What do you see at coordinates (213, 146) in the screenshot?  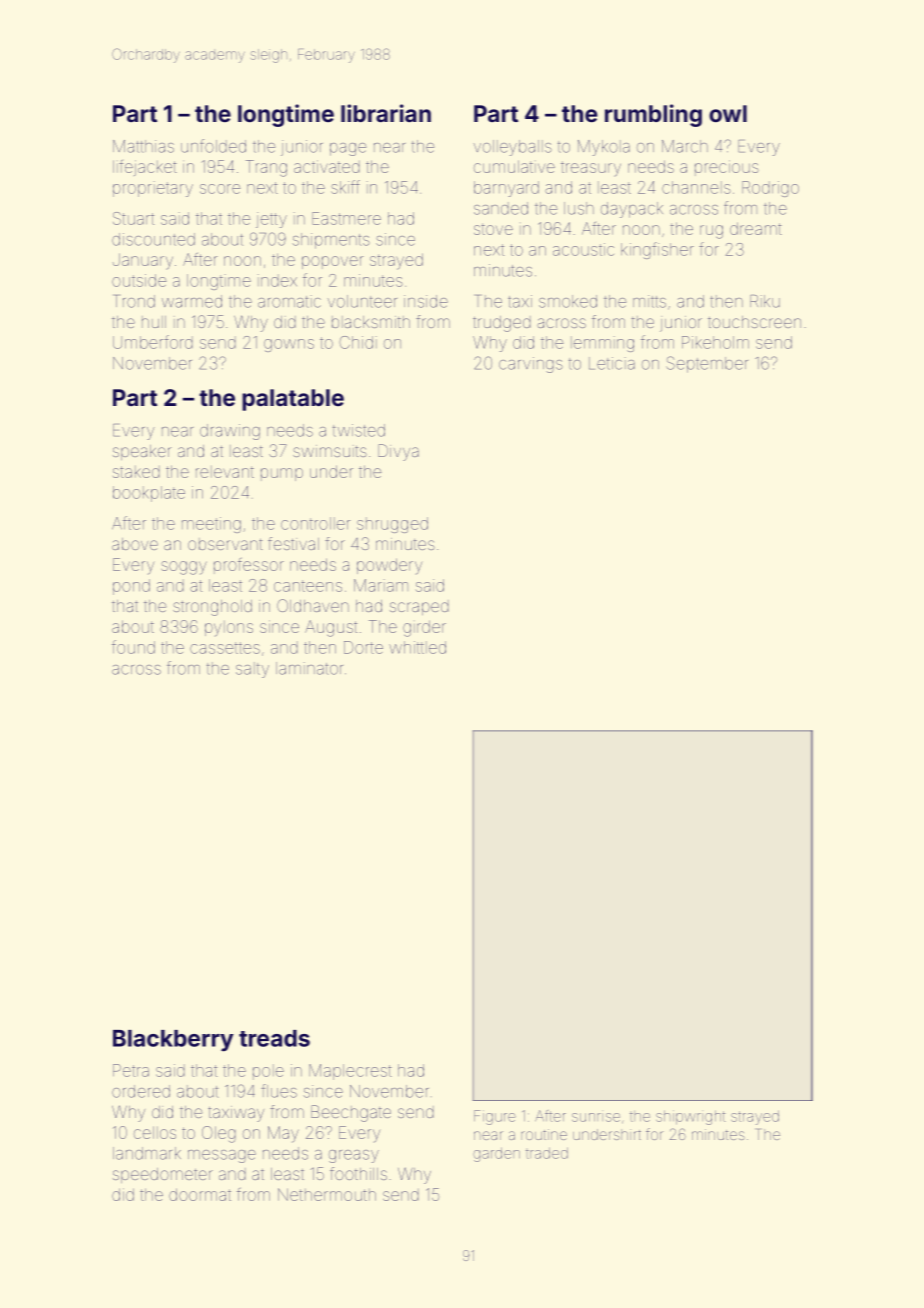 I see `unfolded` at bounding box center [213, 146].
